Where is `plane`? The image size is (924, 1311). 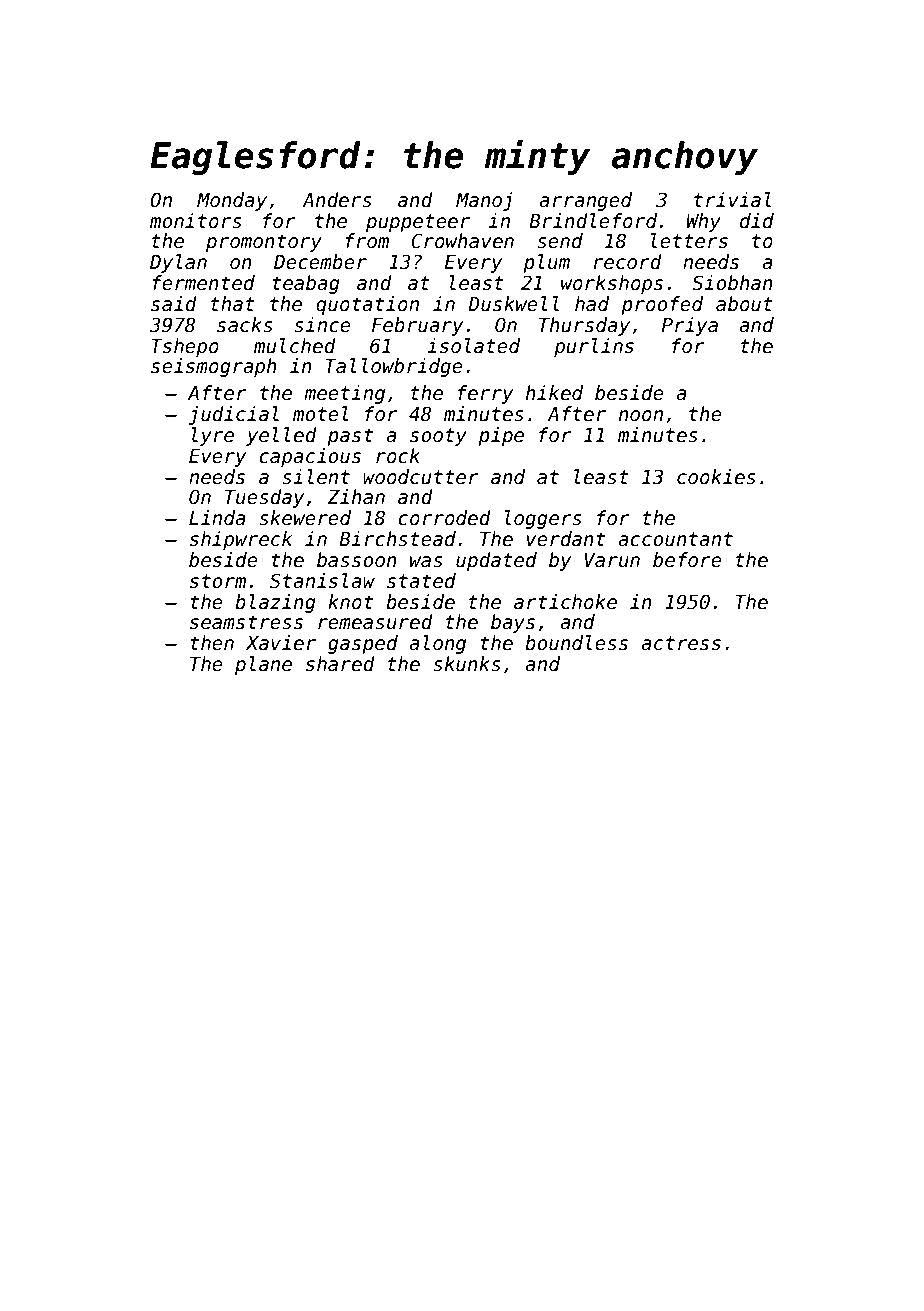 plane is located at coordinates (263, 665).
